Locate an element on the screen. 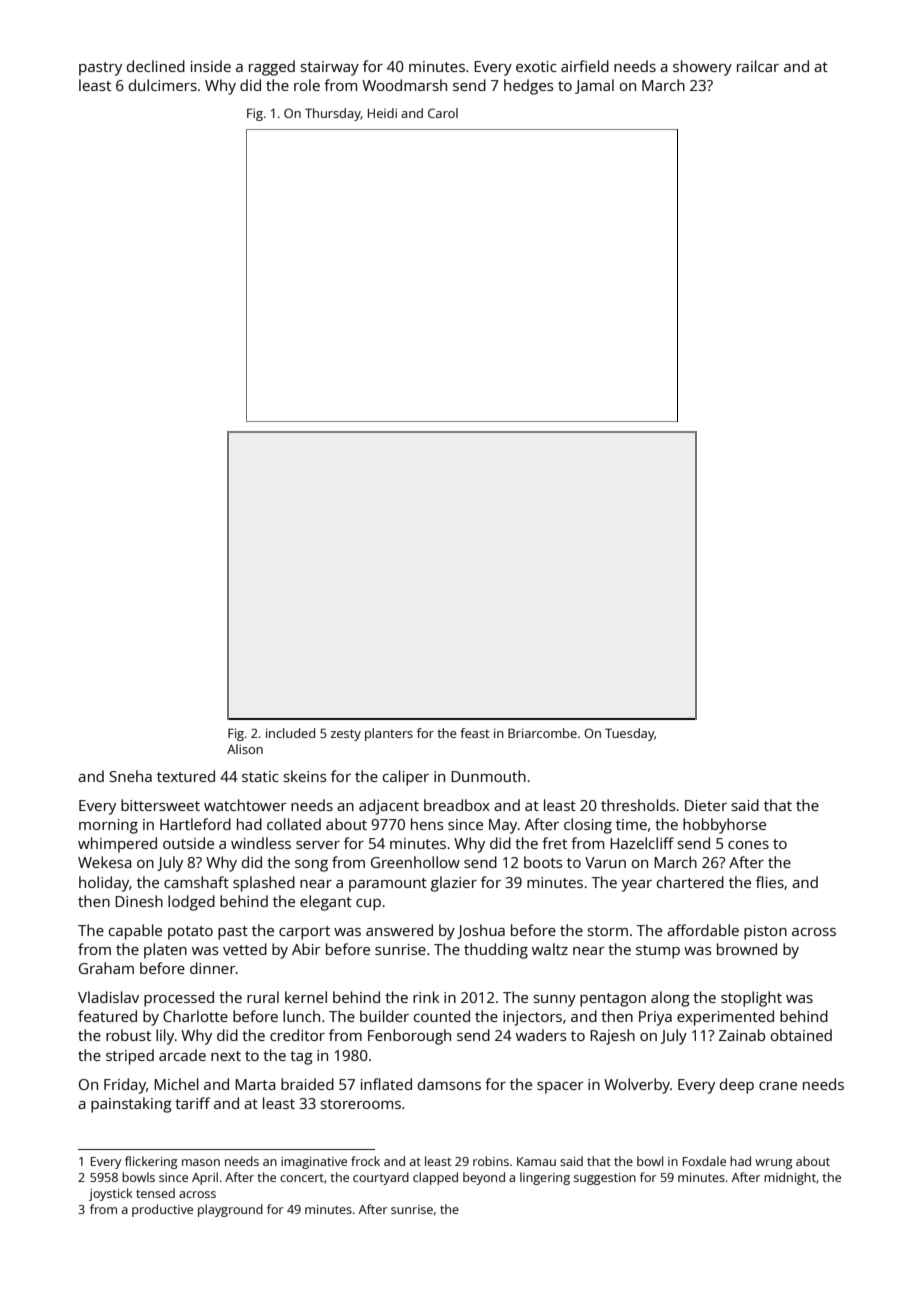 Image resolution: width=924 pixels, height=1308 pixels. railcar is located at coordinates (758, 66).
